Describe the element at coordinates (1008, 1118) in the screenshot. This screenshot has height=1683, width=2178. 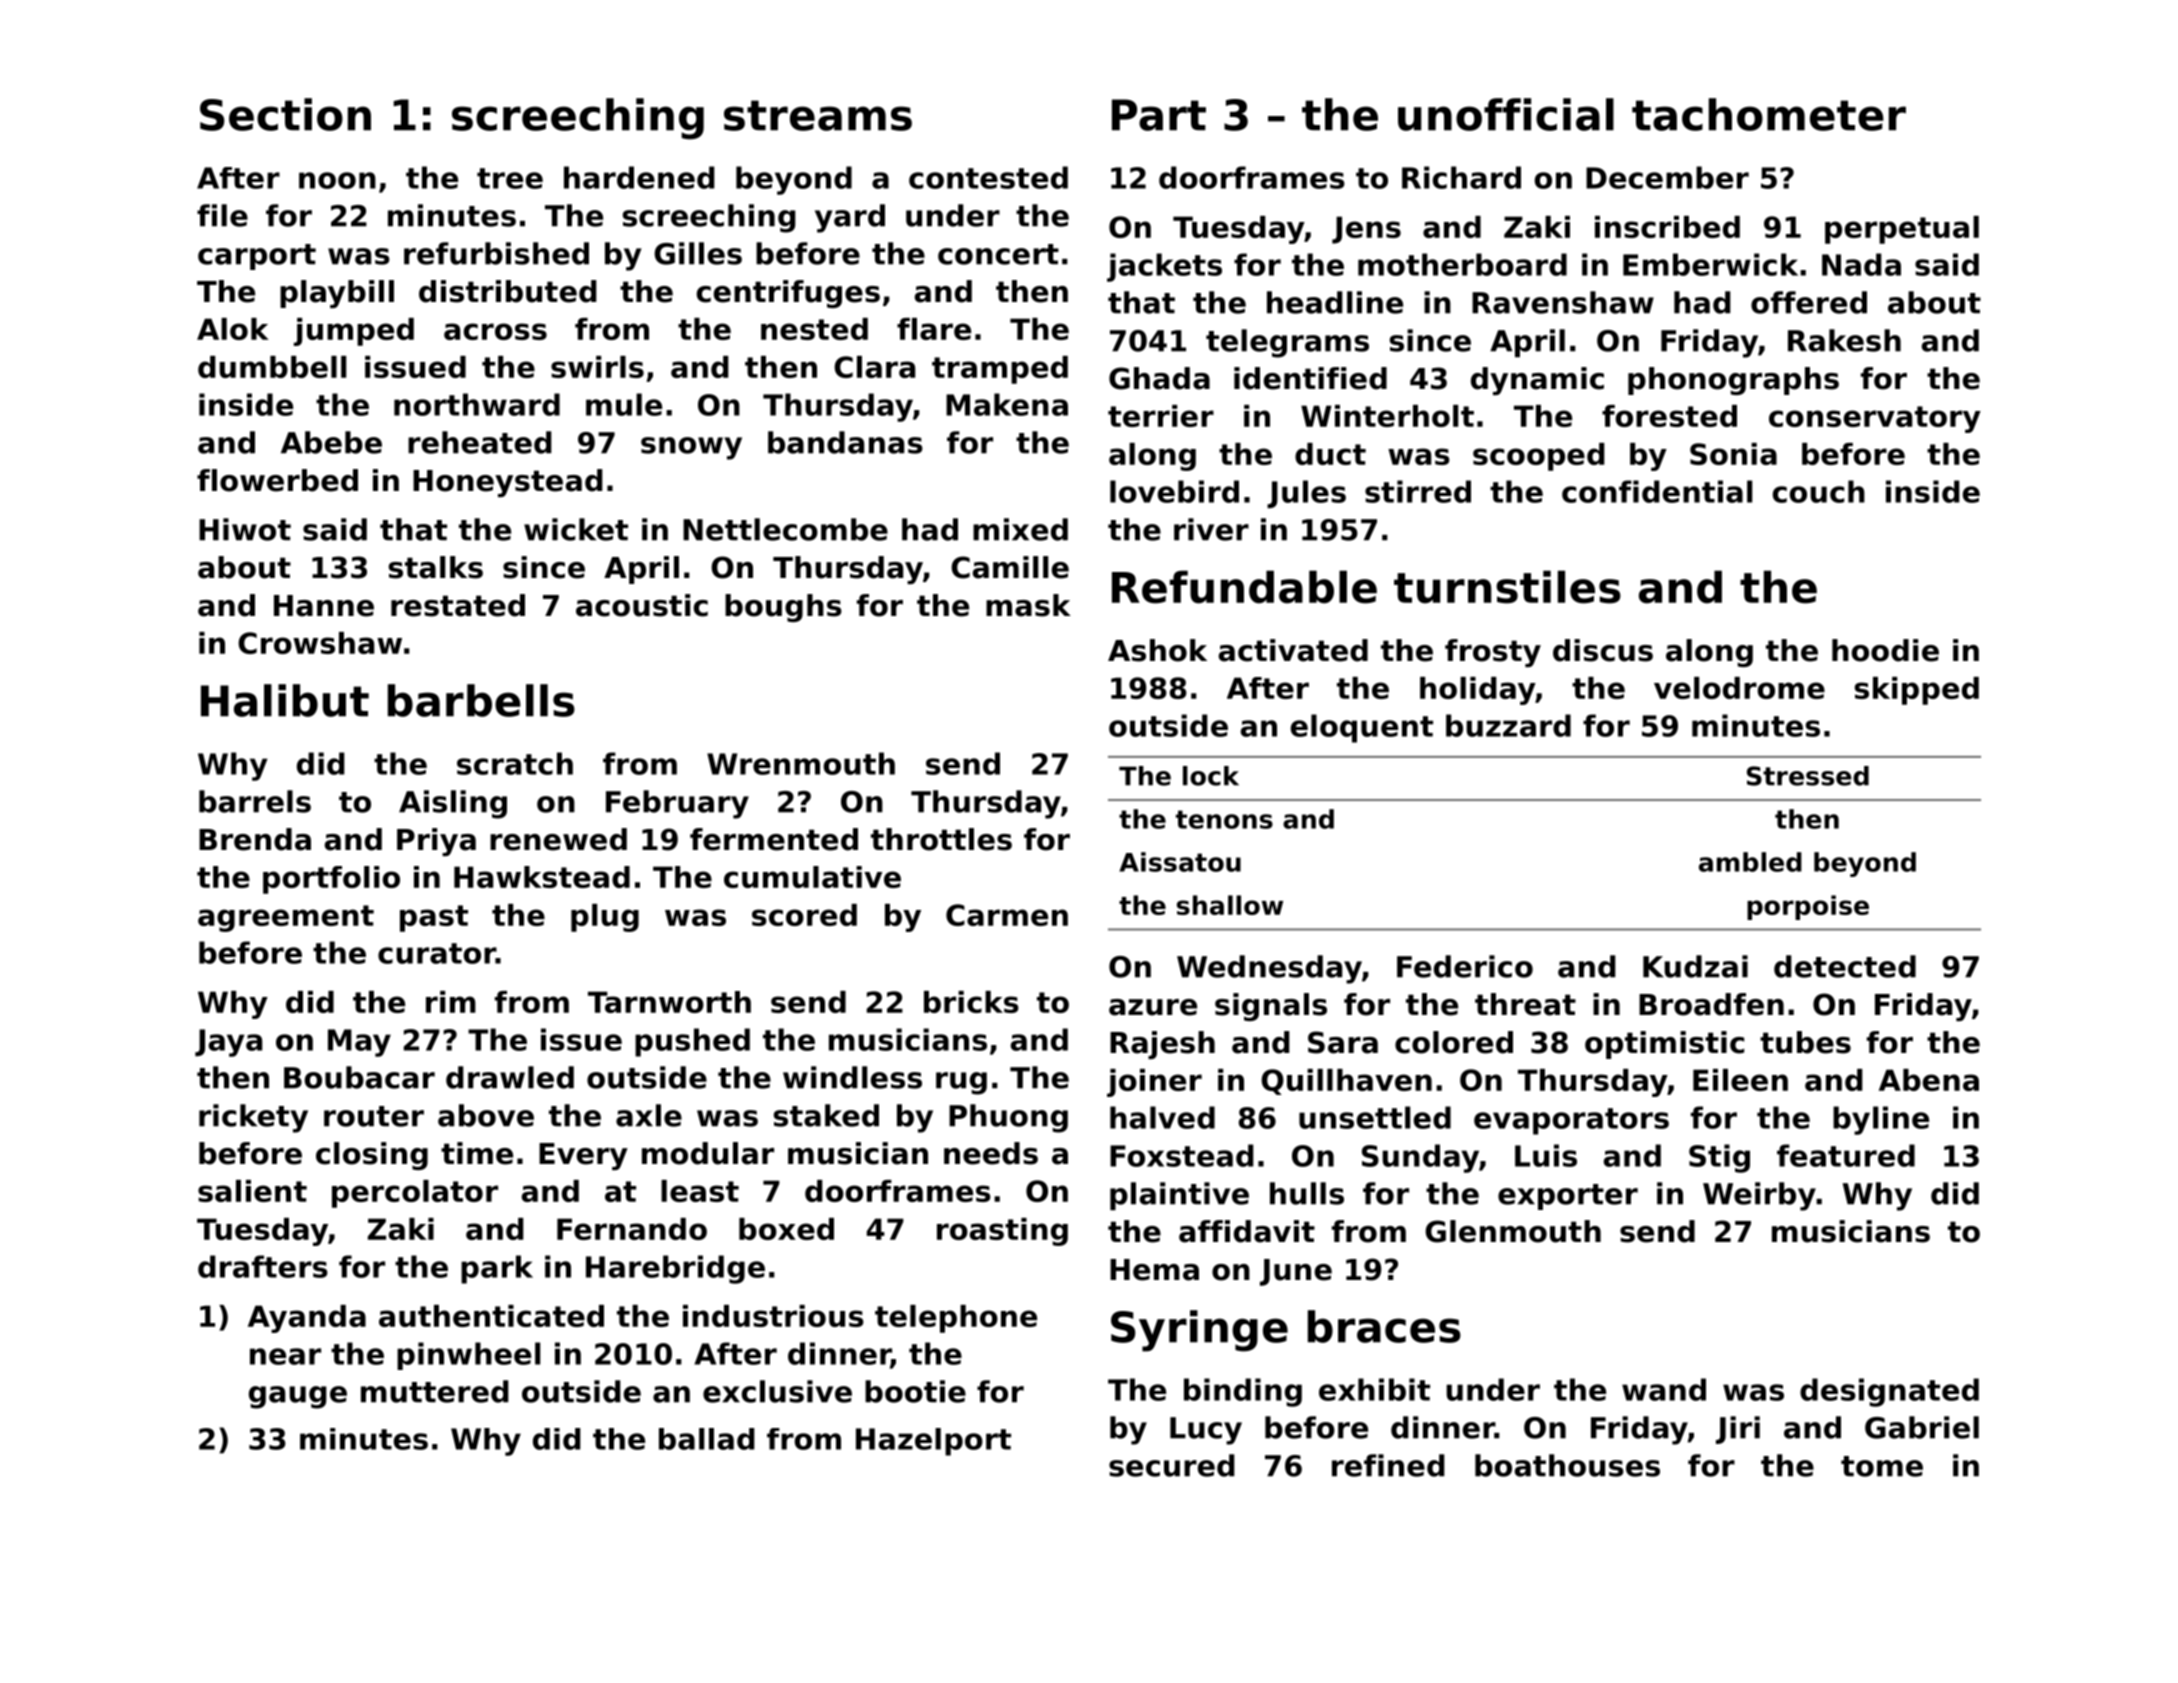
I see `Phuong` at that location.
